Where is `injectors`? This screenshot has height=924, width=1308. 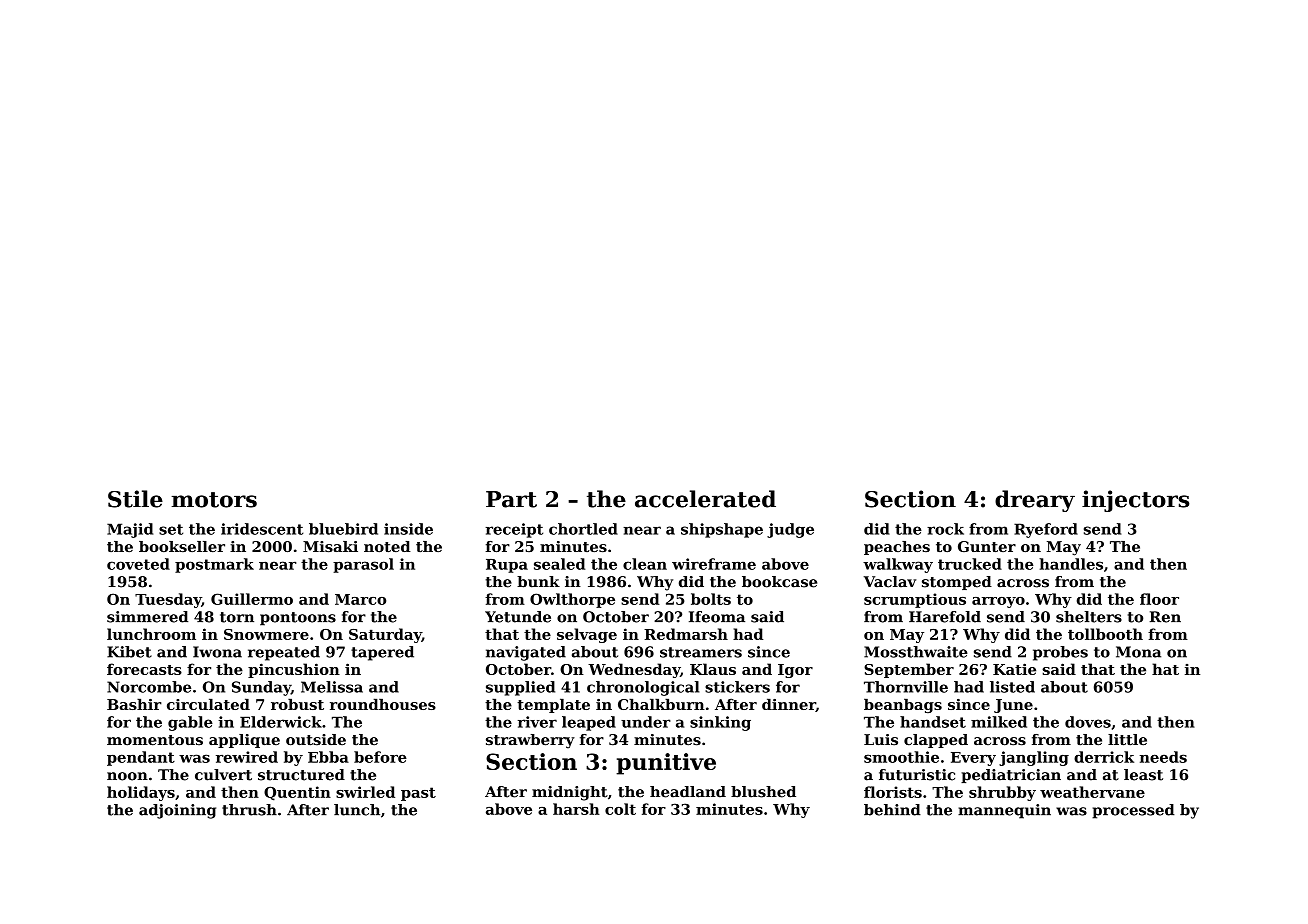 injectors is located at coordinates (1135, 501).
